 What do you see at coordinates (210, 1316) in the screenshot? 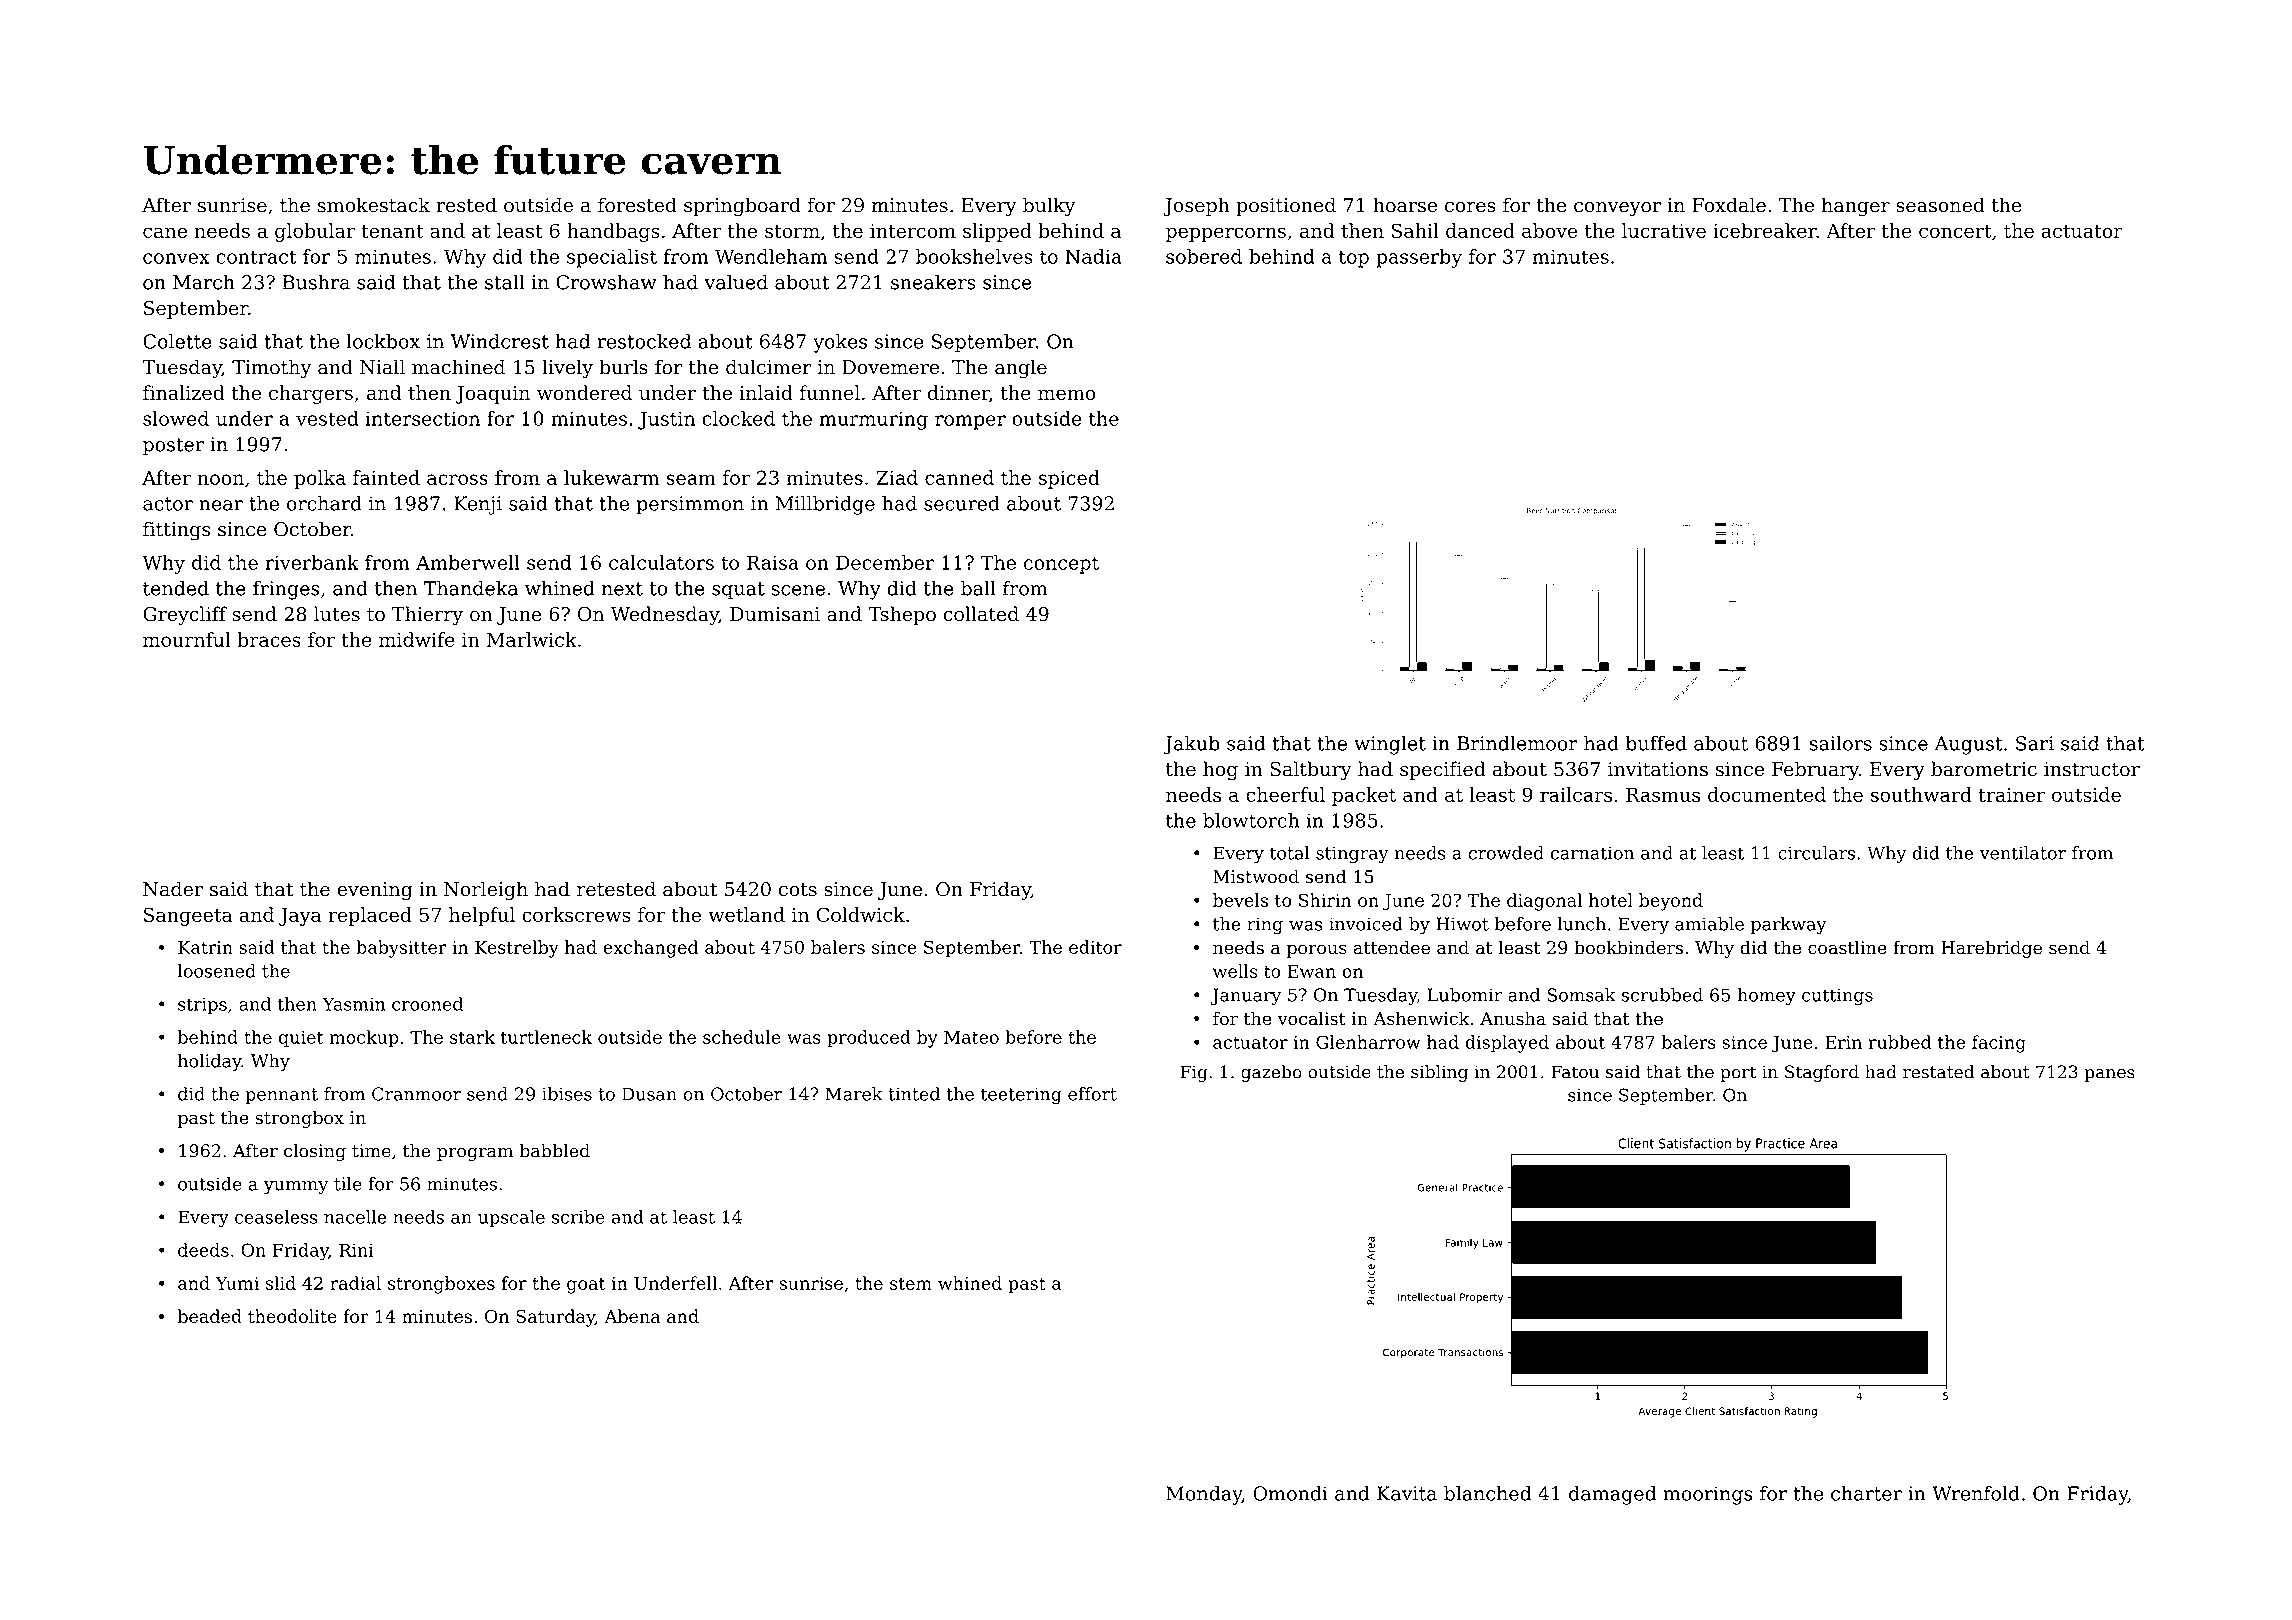
I see `beaded` at bounding box center [210, 1316].
